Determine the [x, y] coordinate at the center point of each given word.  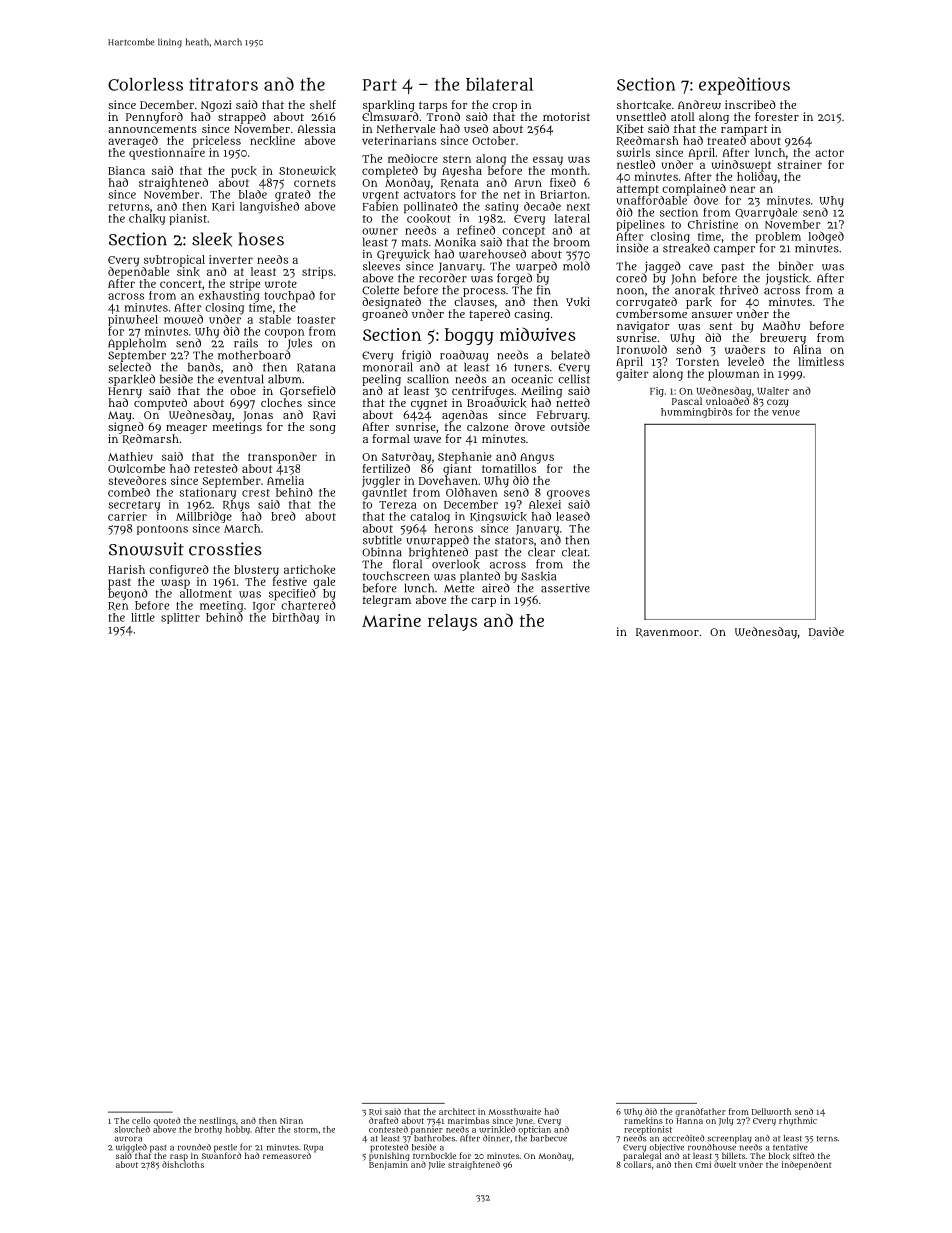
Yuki [578, 302]
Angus [537, 458]
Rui [375, 1112]
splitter [180, 618]
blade [253, 194]
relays [452, 622]
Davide [826, 631]
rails [246, 343]
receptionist [648, 1130]
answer [712, 315]
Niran [291, 1120]
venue [786, 413]
